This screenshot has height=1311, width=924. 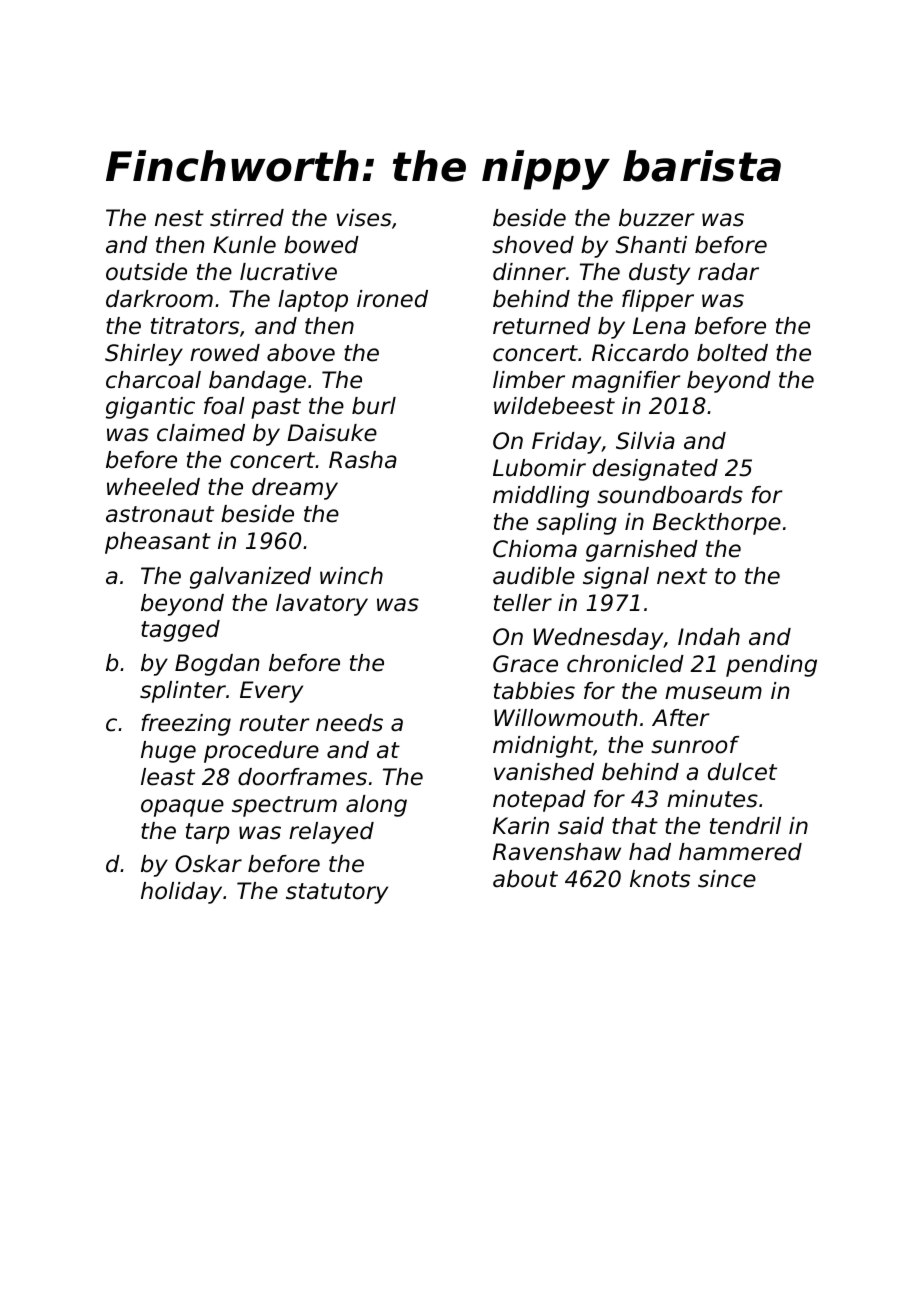 What do you see at coordinates (534, 576) in the screenshot?
I see `audible` at bounding box center [534, 576].
